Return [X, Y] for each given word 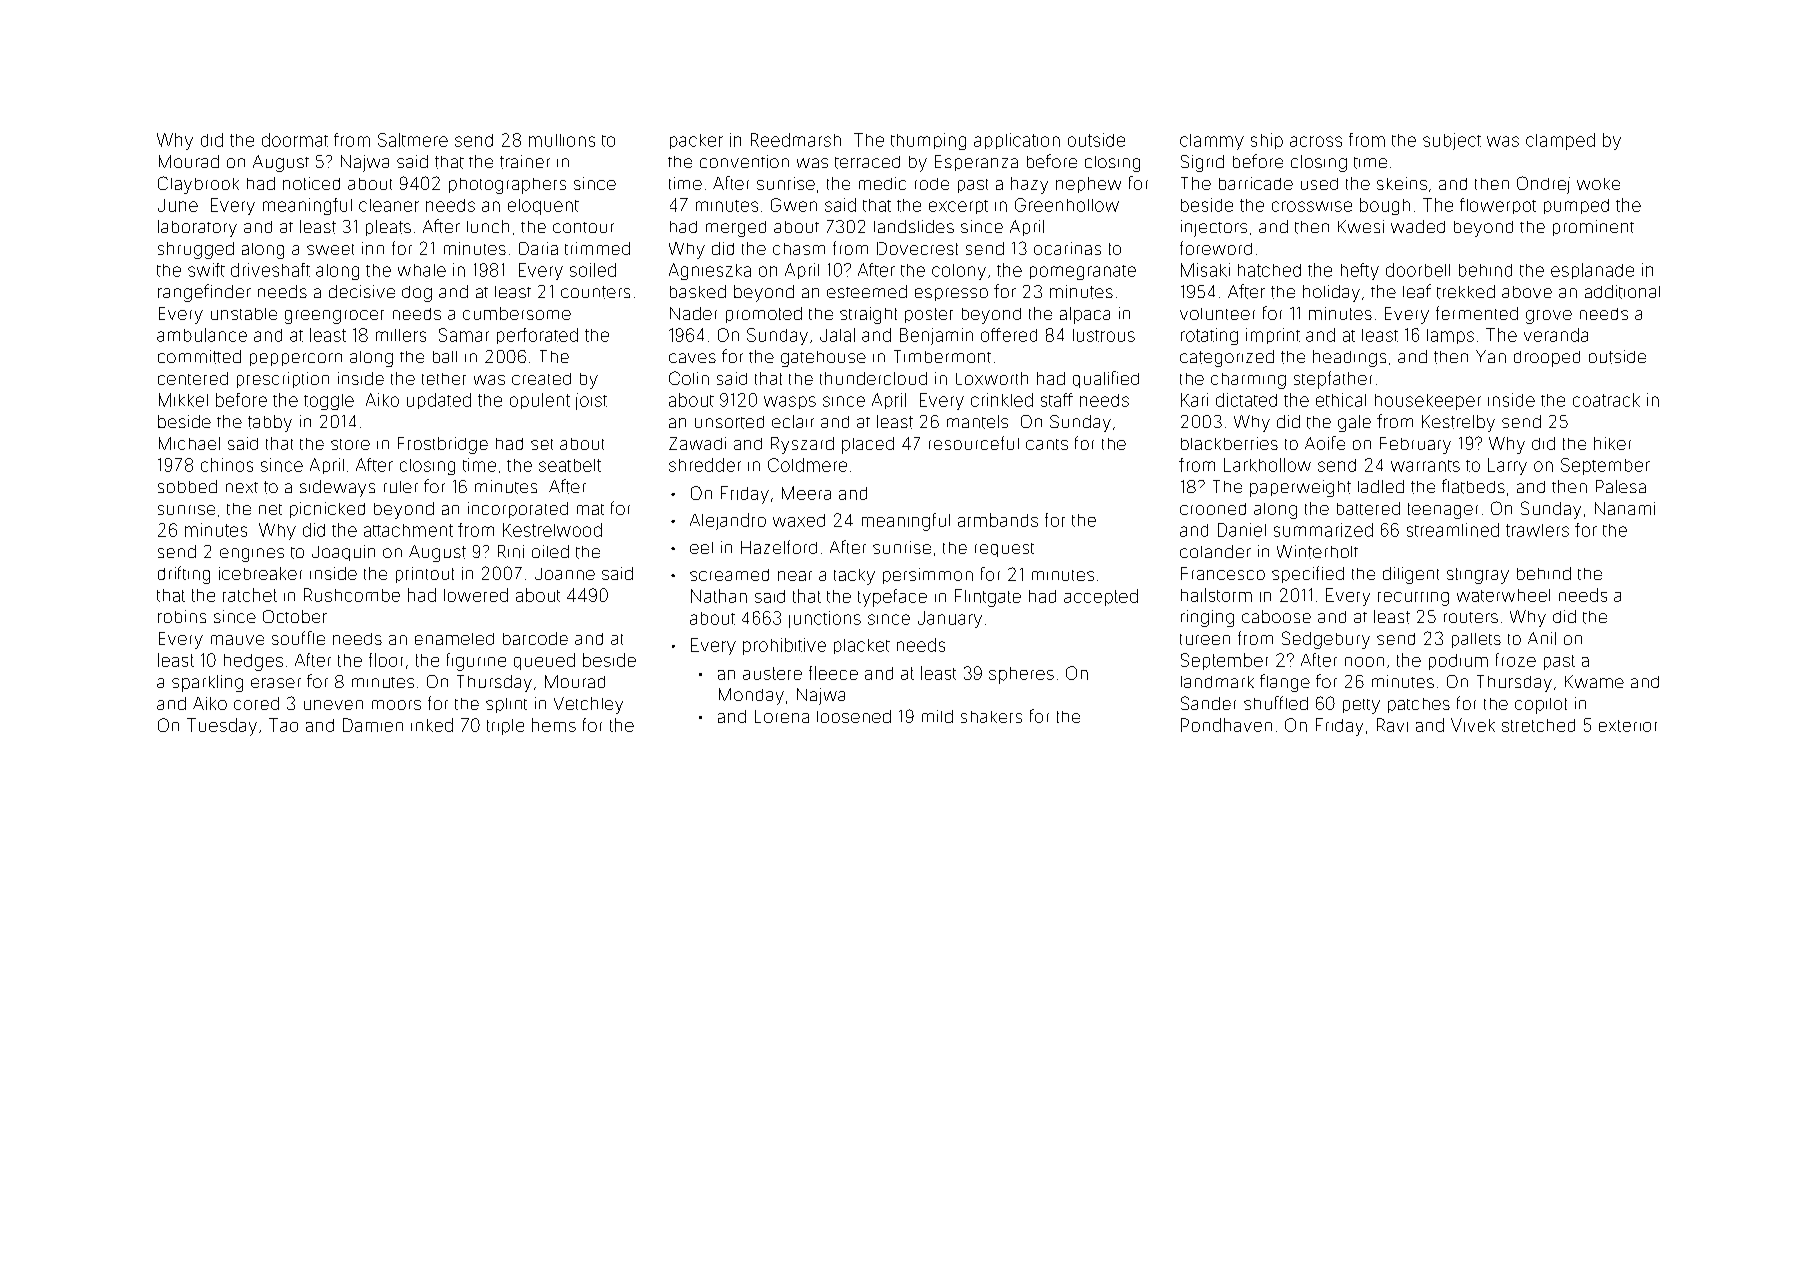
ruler [401, 487]
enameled [454, 639]
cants [1047, 444]
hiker [1612, 443]
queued [544, 661]
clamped [1560, 141]
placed [868, 445]
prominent [1593, 228]
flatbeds [1473, 486]
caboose [1276, 616]
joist [591, 401]
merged [736, 229]
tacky [854, 577]
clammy [1212, 142]
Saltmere [413, 140]
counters [595, 292]
